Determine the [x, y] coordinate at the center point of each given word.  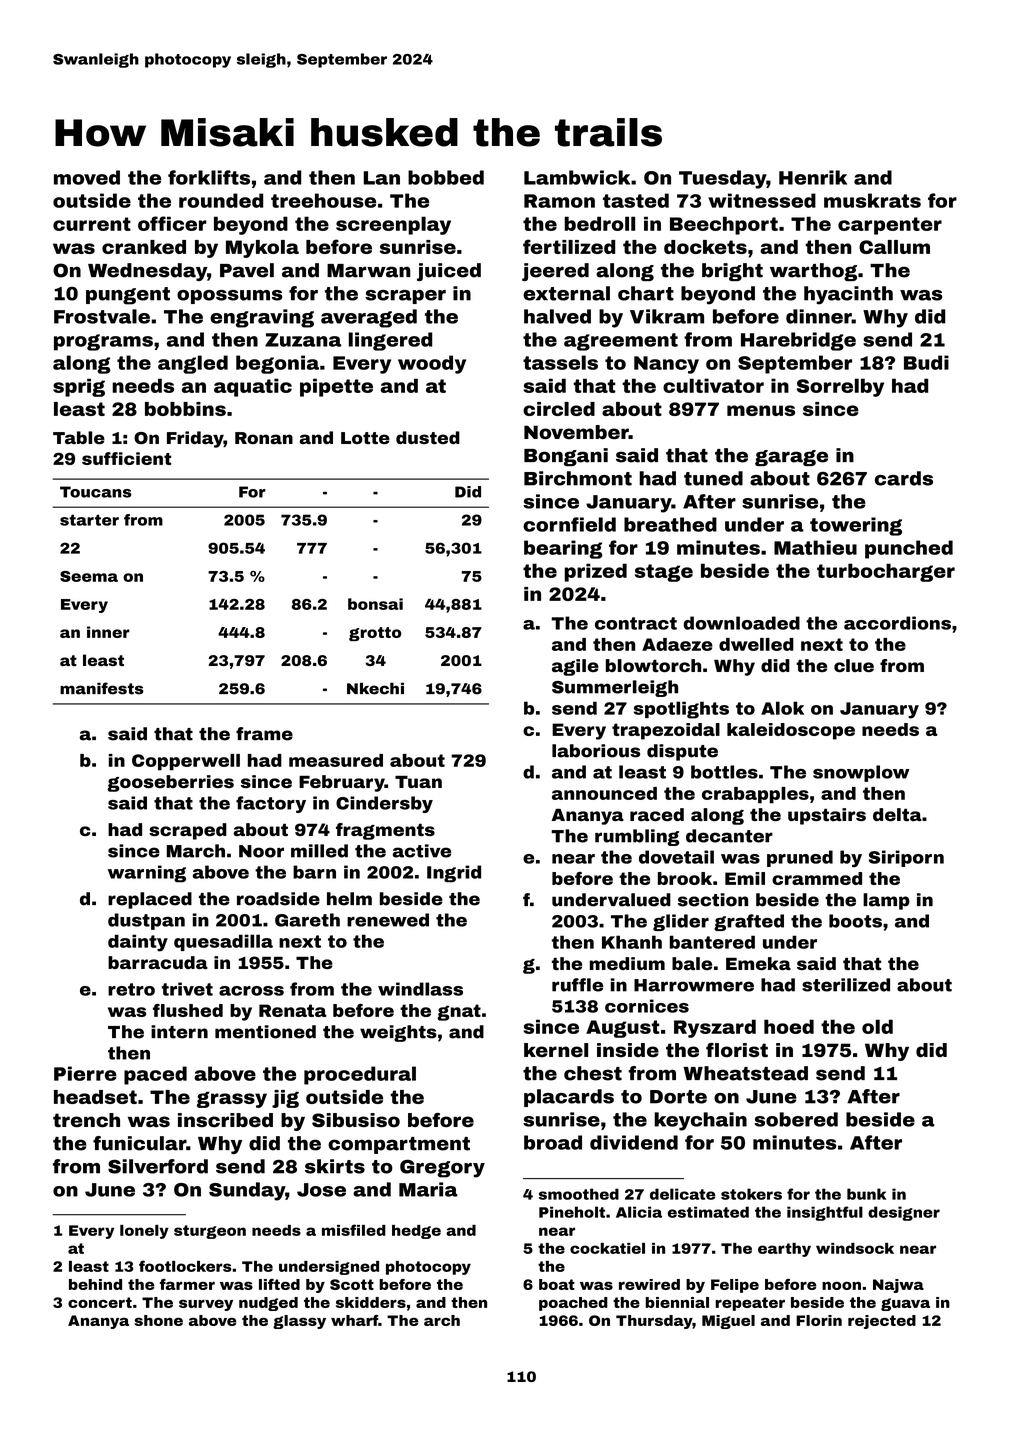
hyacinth [848, 295]
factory [271, 804]
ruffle [577, 985]
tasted [636, 200]
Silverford [158, 1166]
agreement [621, 342]
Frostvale [102, 316]
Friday [195, 439]
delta [897, 814]
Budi [926, 362]
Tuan [418, 781]
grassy [232, 1100]
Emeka [758, 963]
